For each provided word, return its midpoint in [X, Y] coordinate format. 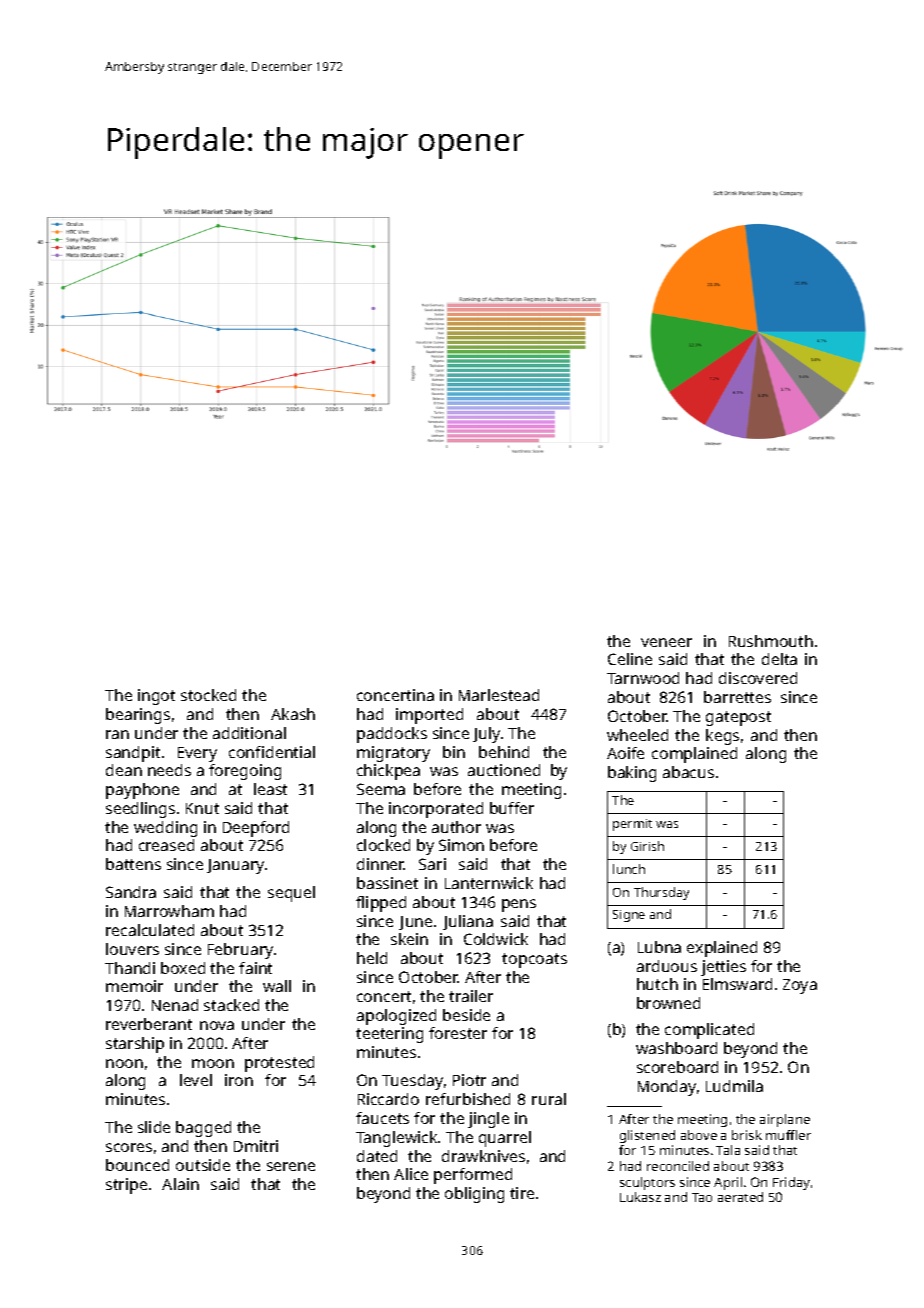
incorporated [436, 810]
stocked [208, 695]
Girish [647, 846]
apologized [396, 1017]
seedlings [140, 810]
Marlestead [499, 695]
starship [135, 1045]
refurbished [468, 1099]
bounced [137, 1165]
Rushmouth [771, 641]
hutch [657, 984]
